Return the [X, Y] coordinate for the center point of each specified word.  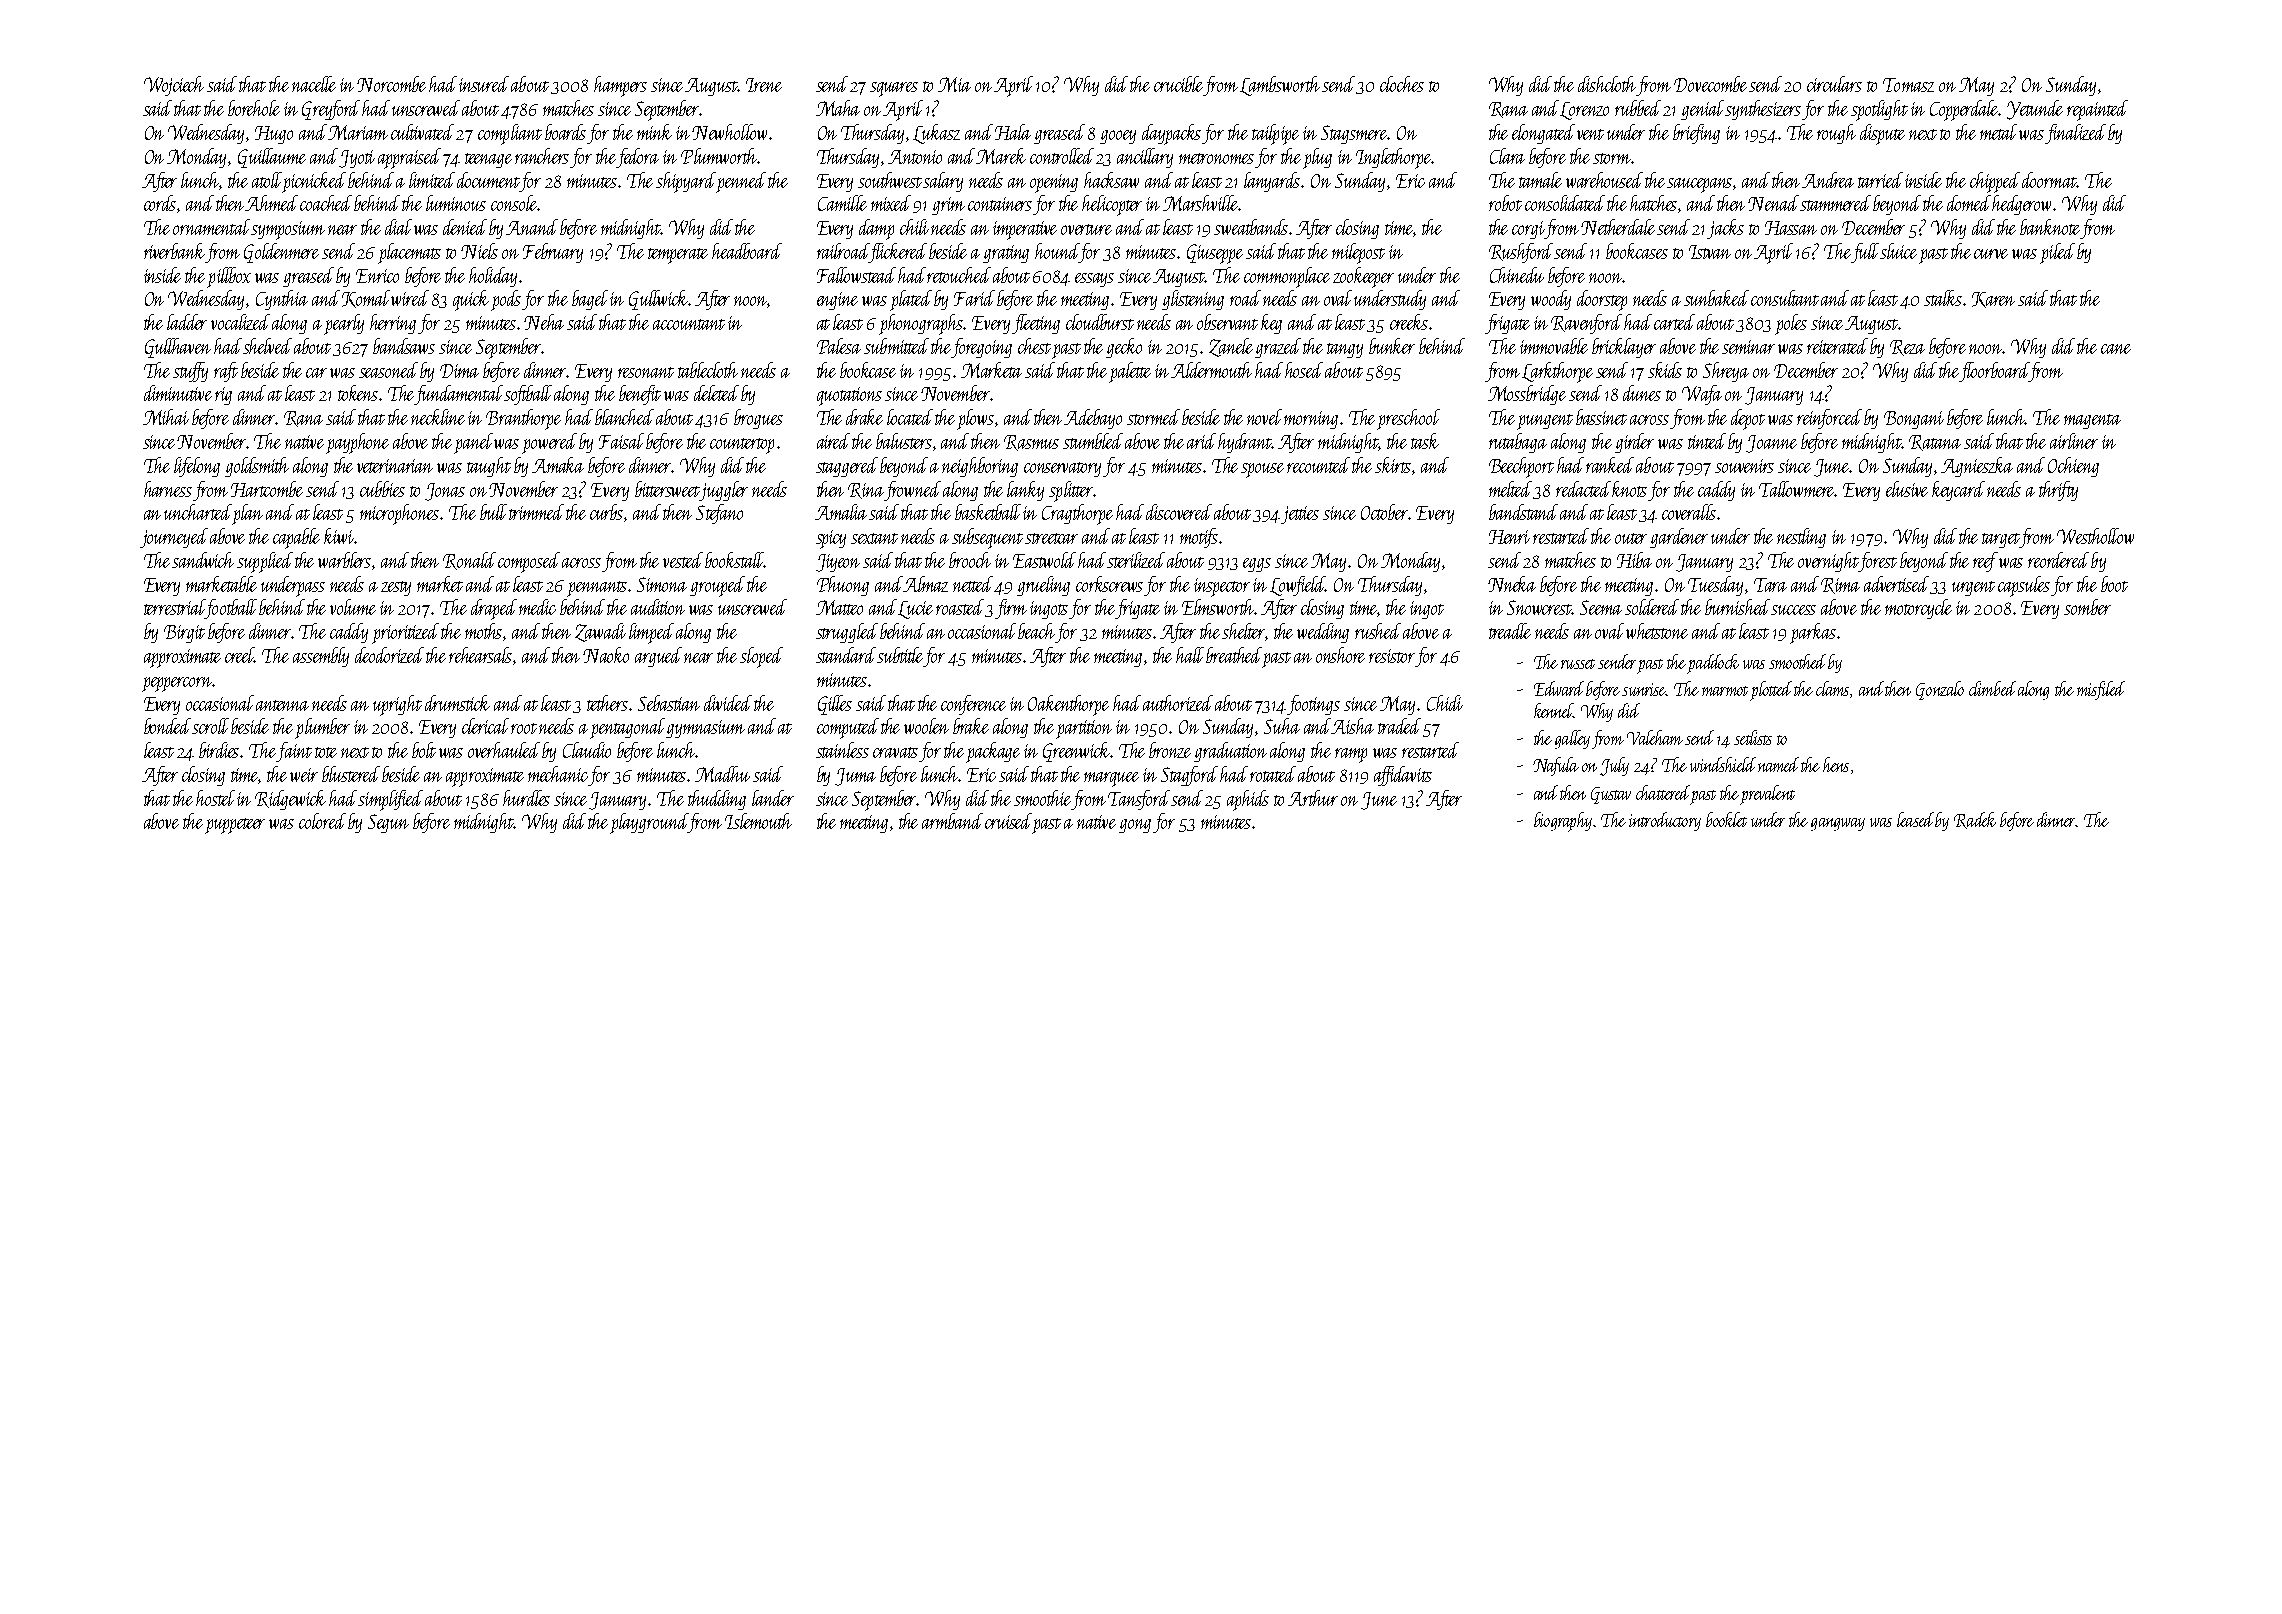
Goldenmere [281, 253]
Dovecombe [1710, 84]
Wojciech [174, 86]
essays [1094, 280]
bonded [168, 726]
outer [1631, 538]
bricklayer [1624, 348]
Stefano [719, 514]
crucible [1178, 84]
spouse [1262, 470]
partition [1084, 729]
